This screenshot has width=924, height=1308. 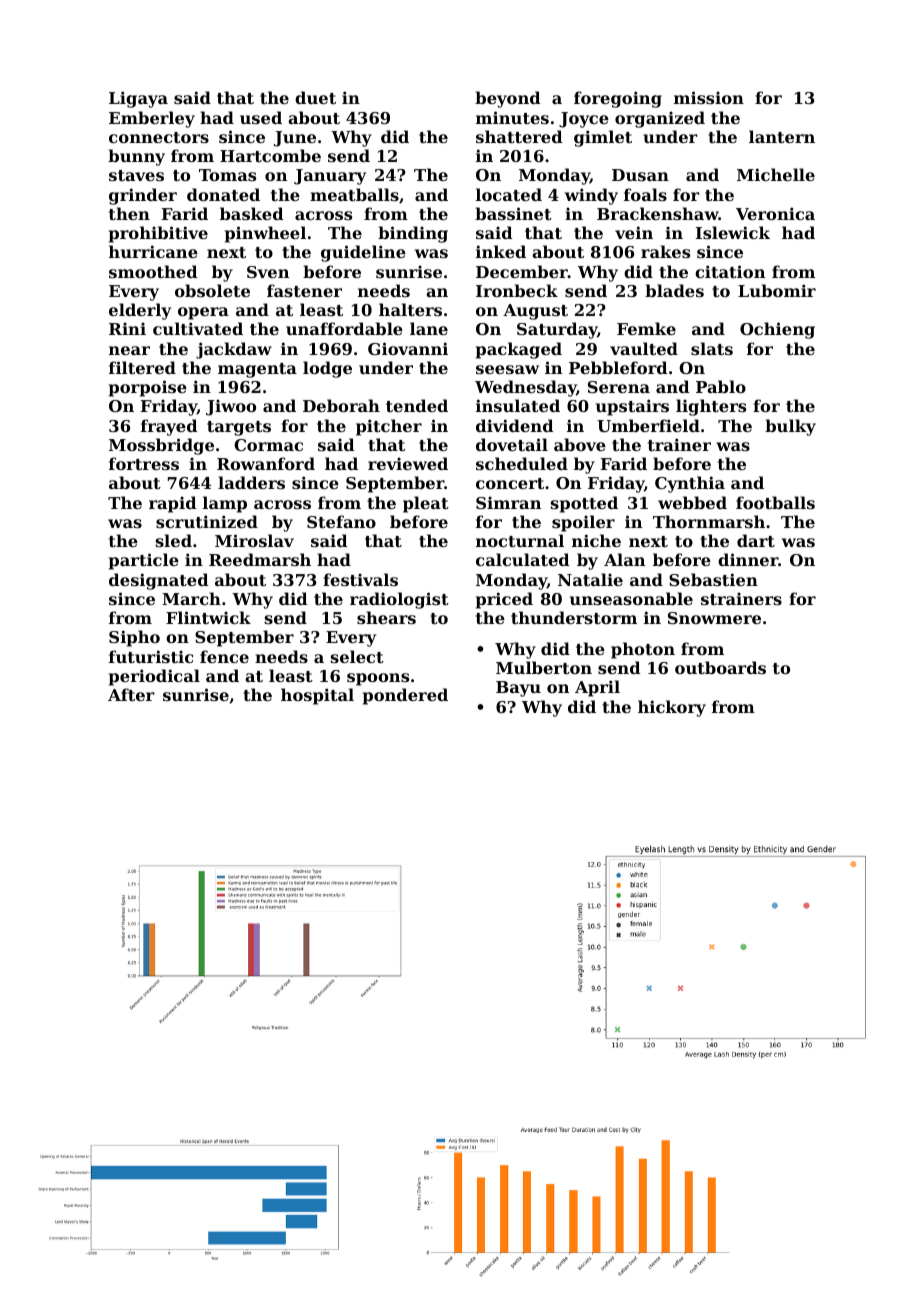 I want to click on hickory, so click(x=672, y=708).
